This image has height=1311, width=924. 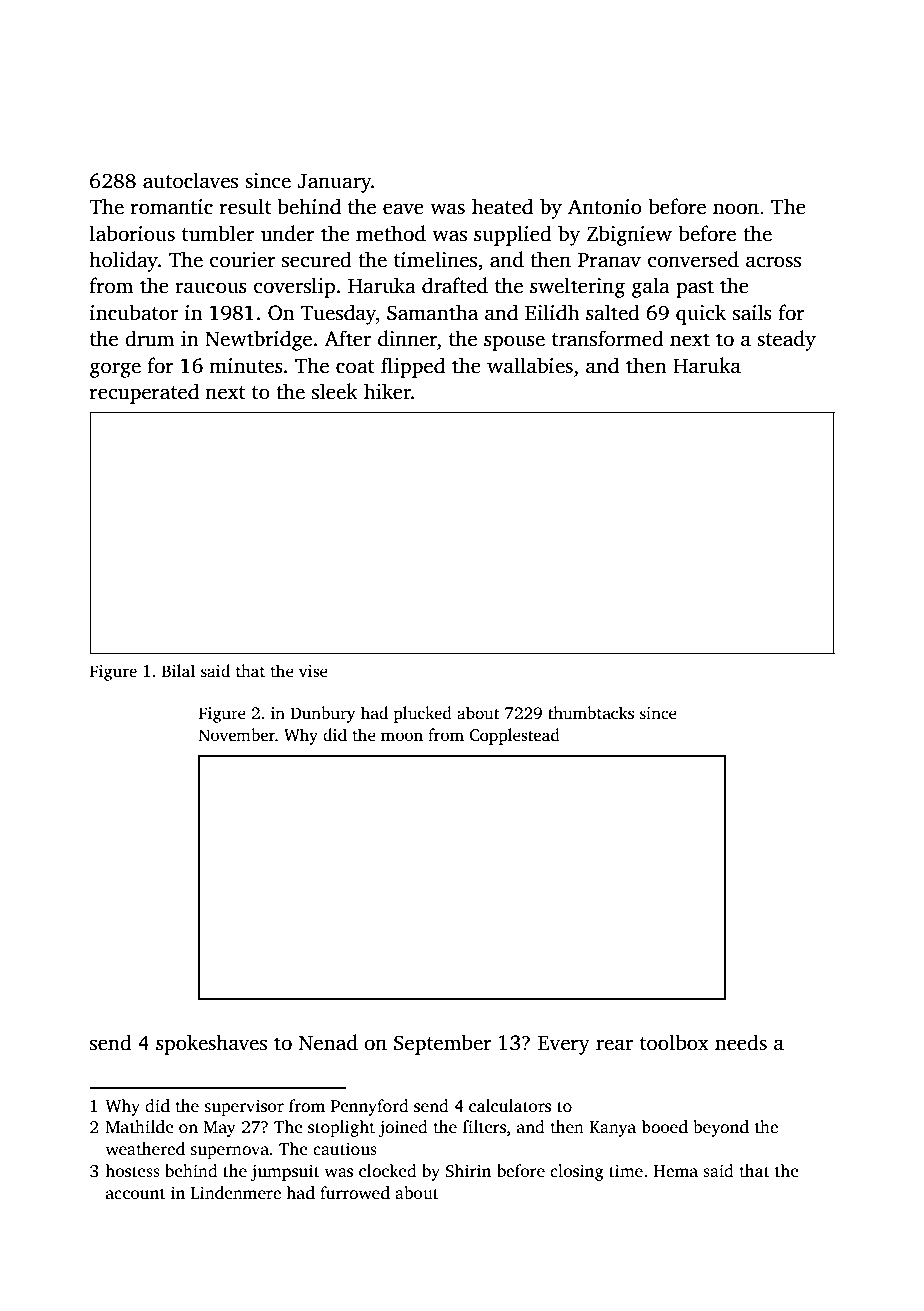 I want to click on closing, so click(x=577, y=1172).
